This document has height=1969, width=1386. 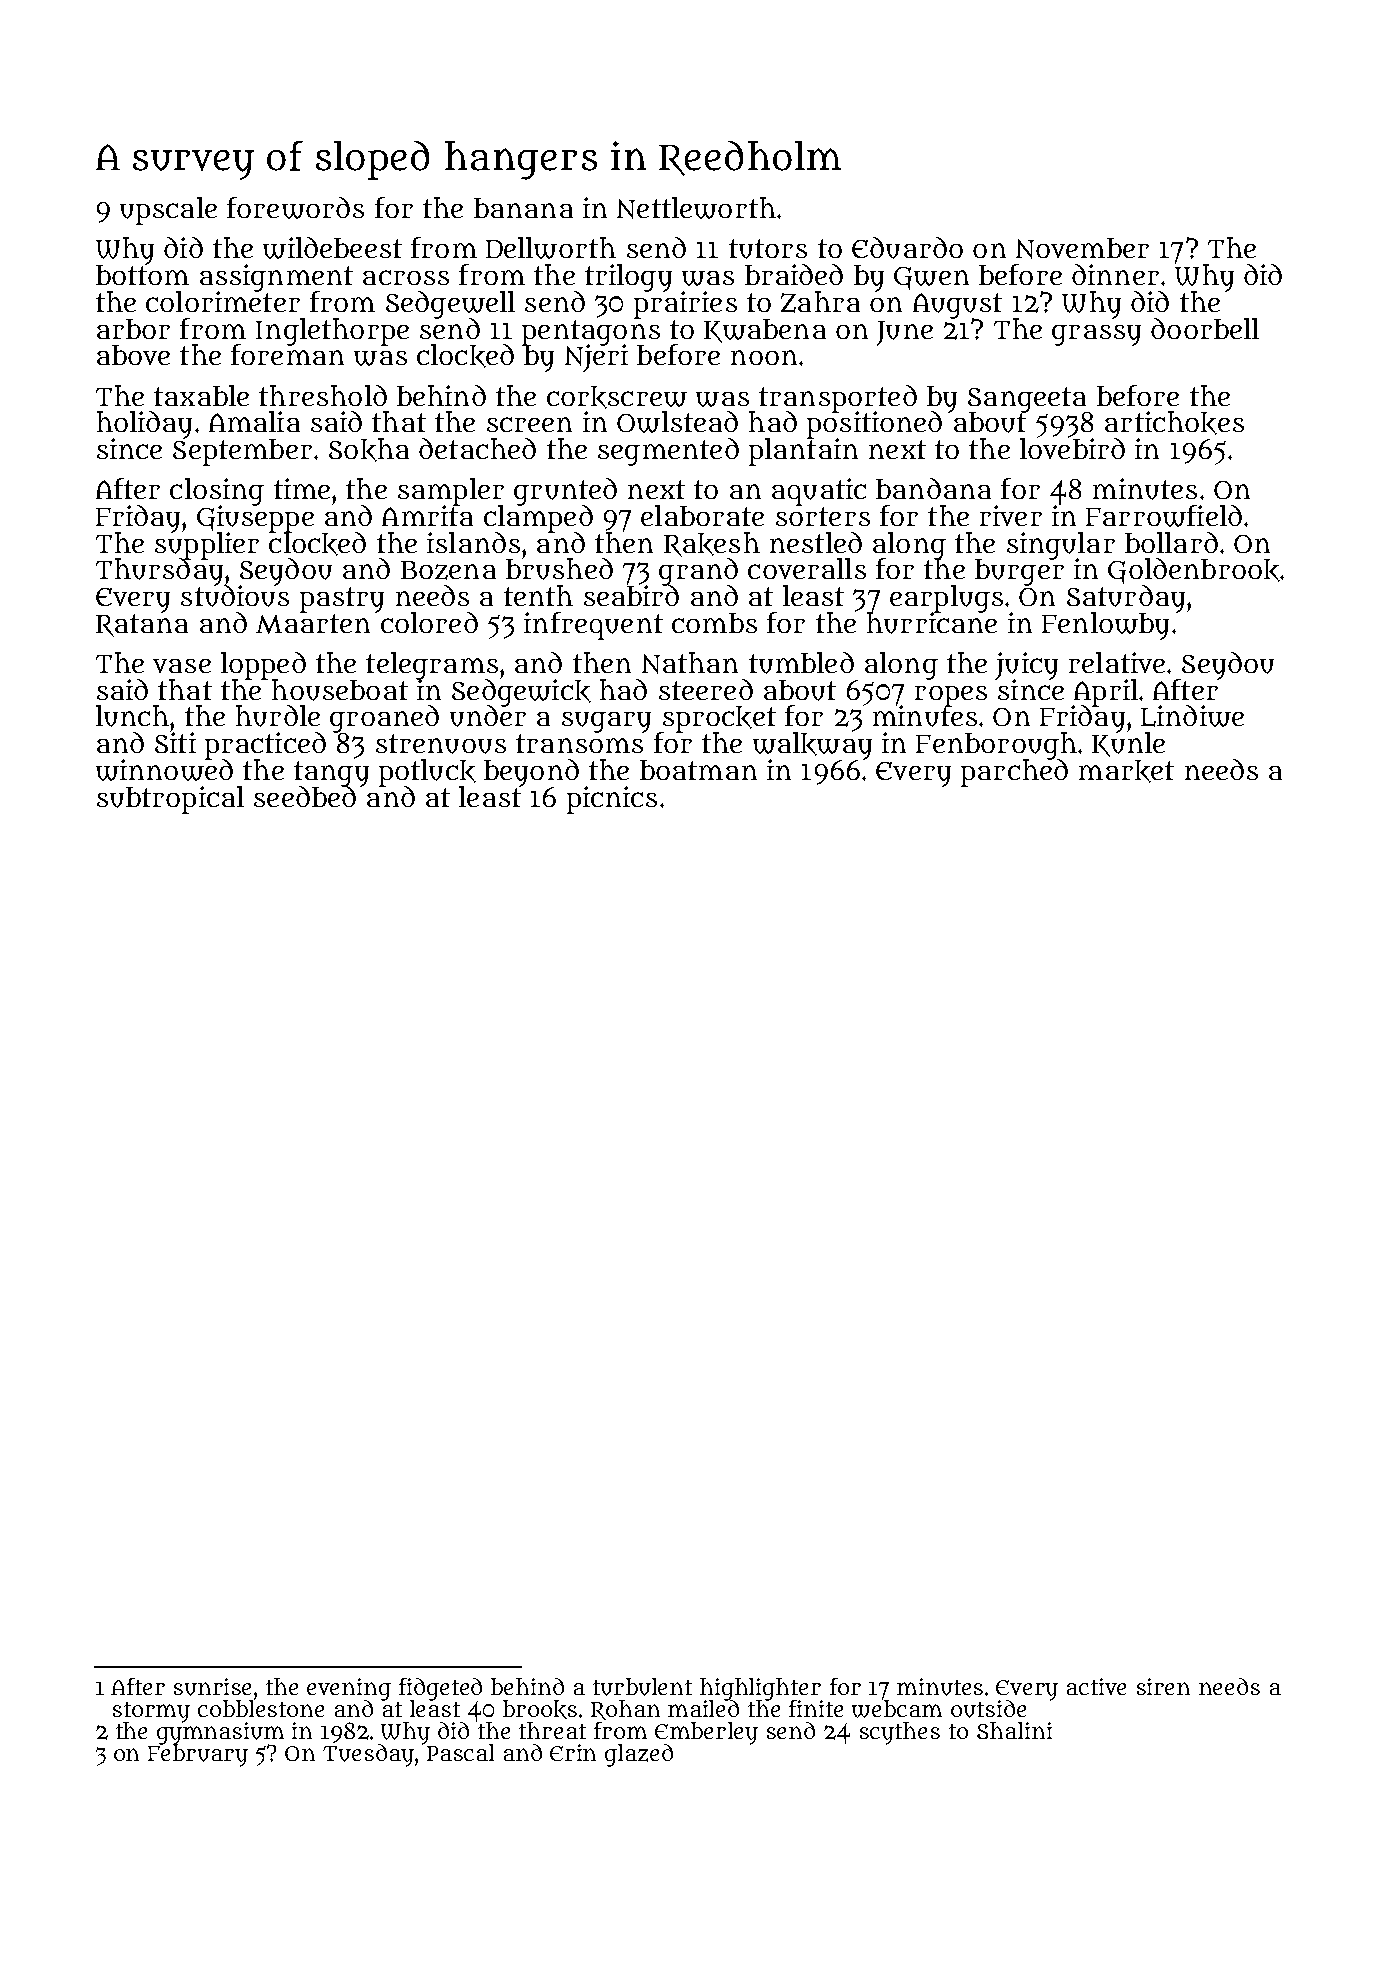 I want to click on market, so click(x=1126, y=771).
